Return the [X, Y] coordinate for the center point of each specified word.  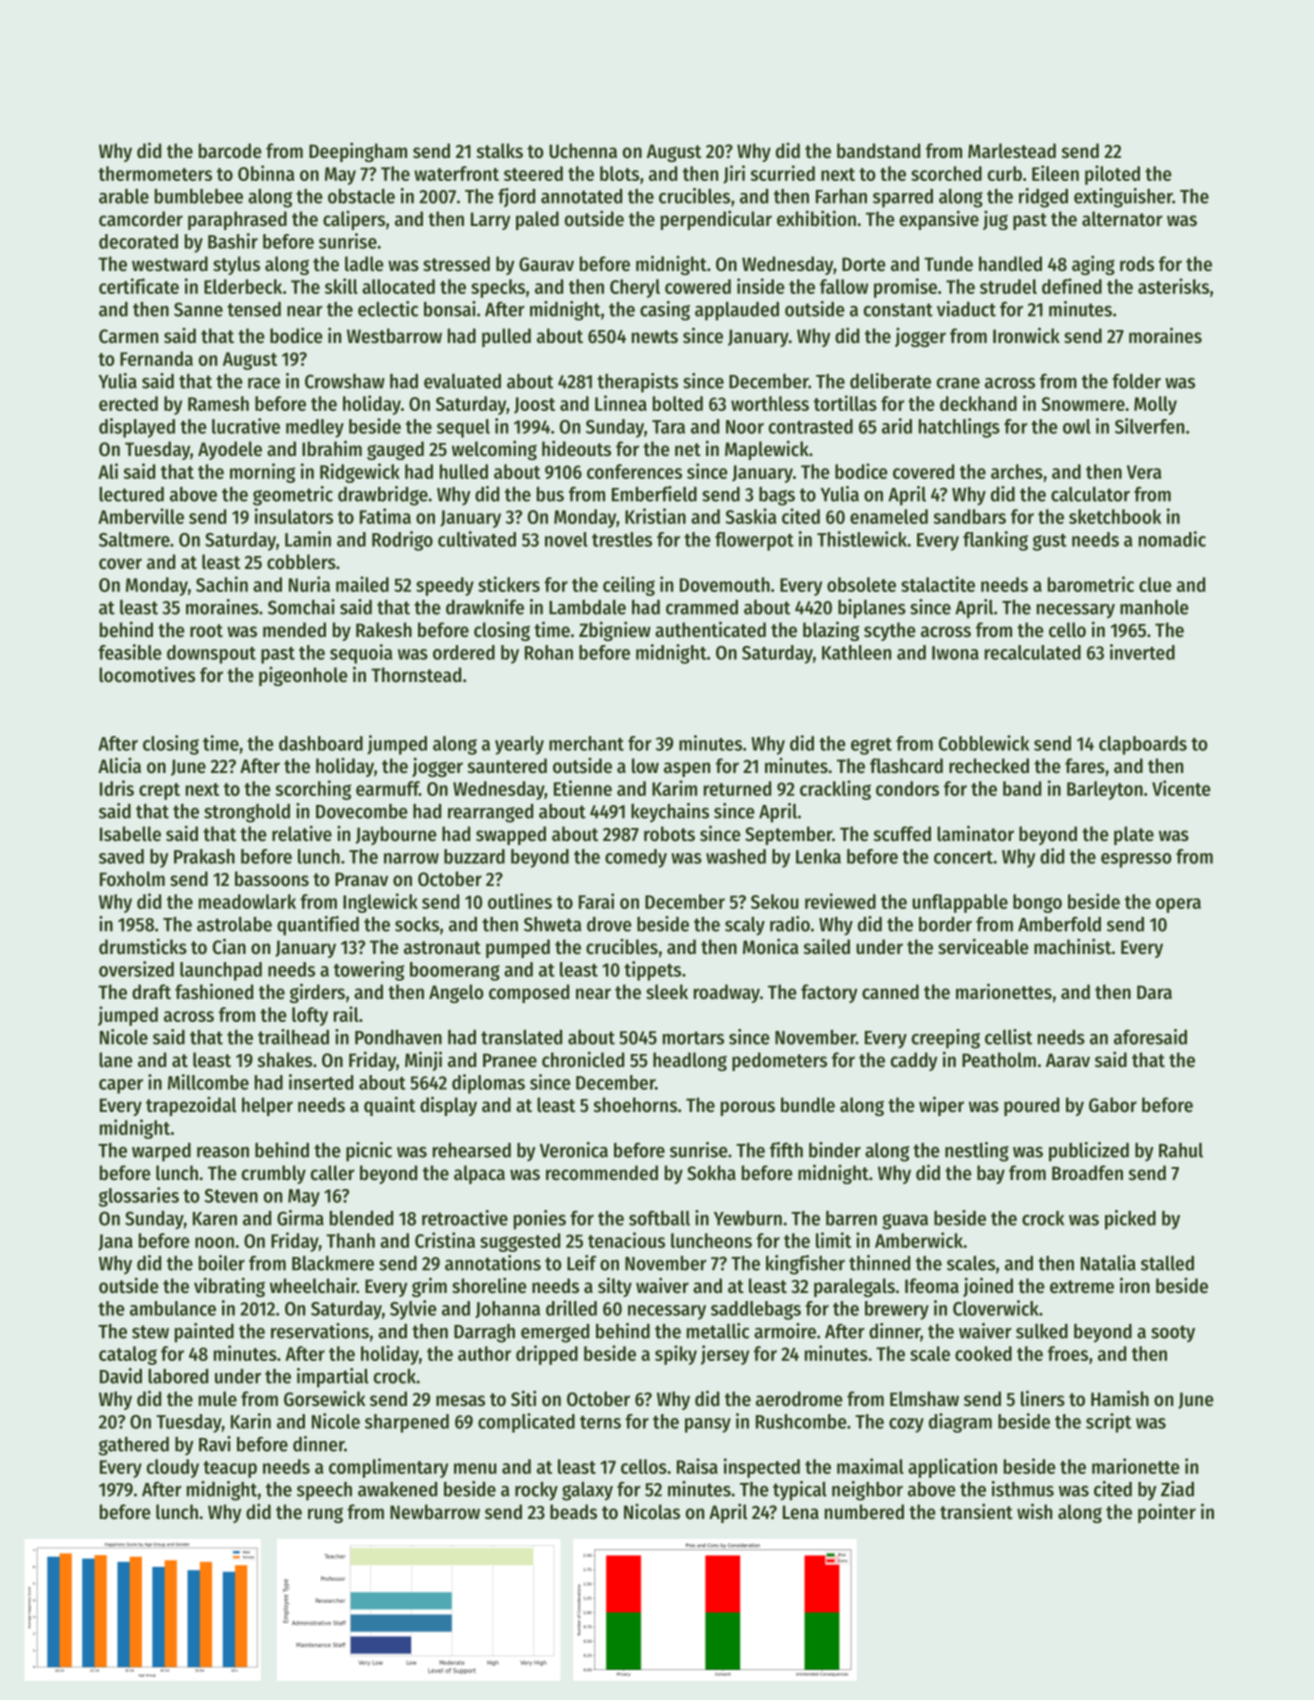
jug [995, 220]
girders [317, 993]
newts [655, 337]
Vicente [1181, 788]
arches [1017, 471]
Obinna [266, 173]
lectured [131, 494]
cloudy [173, 1468]
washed [736, 856]
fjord [516, 197]
